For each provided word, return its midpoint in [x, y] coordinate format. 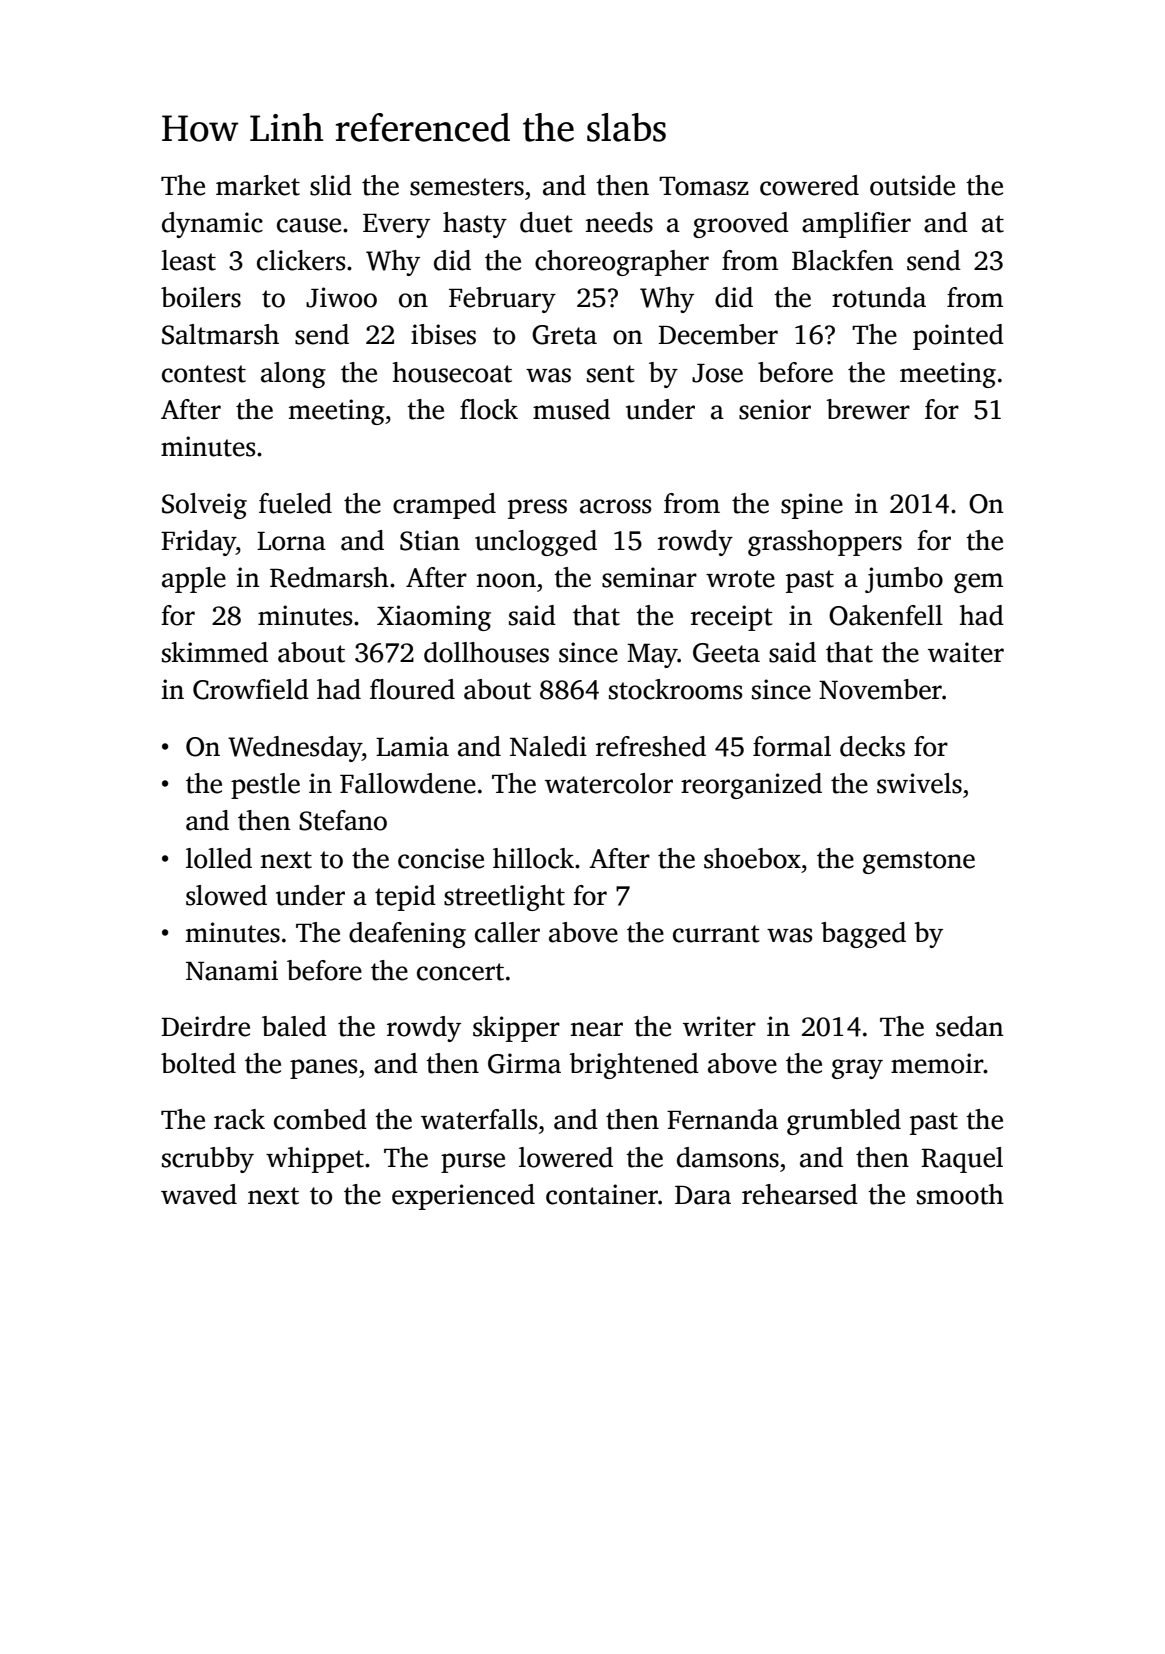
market [258, 185]
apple [194, 580]
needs [619, 222]
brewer [868, 409]
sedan [969, 1026]
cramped [444, 506]
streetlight [504, 898]
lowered [566, 1157]
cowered [809, 185]
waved [199, 1194]
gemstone [919, 862]
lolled [219, 858]
